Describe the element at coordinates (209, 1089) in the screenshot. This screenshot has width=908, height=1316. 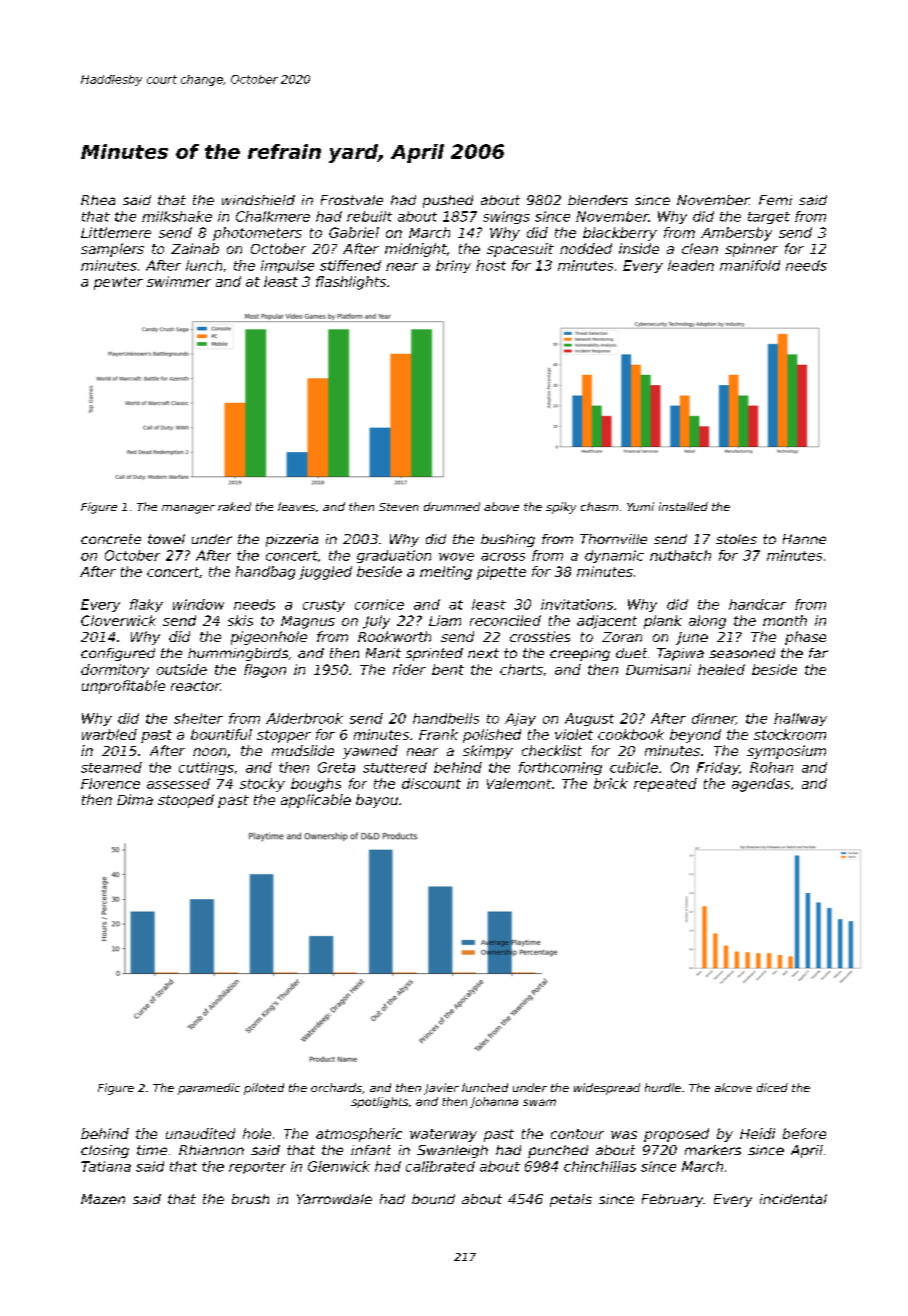
I see `paramedic` at that location.
